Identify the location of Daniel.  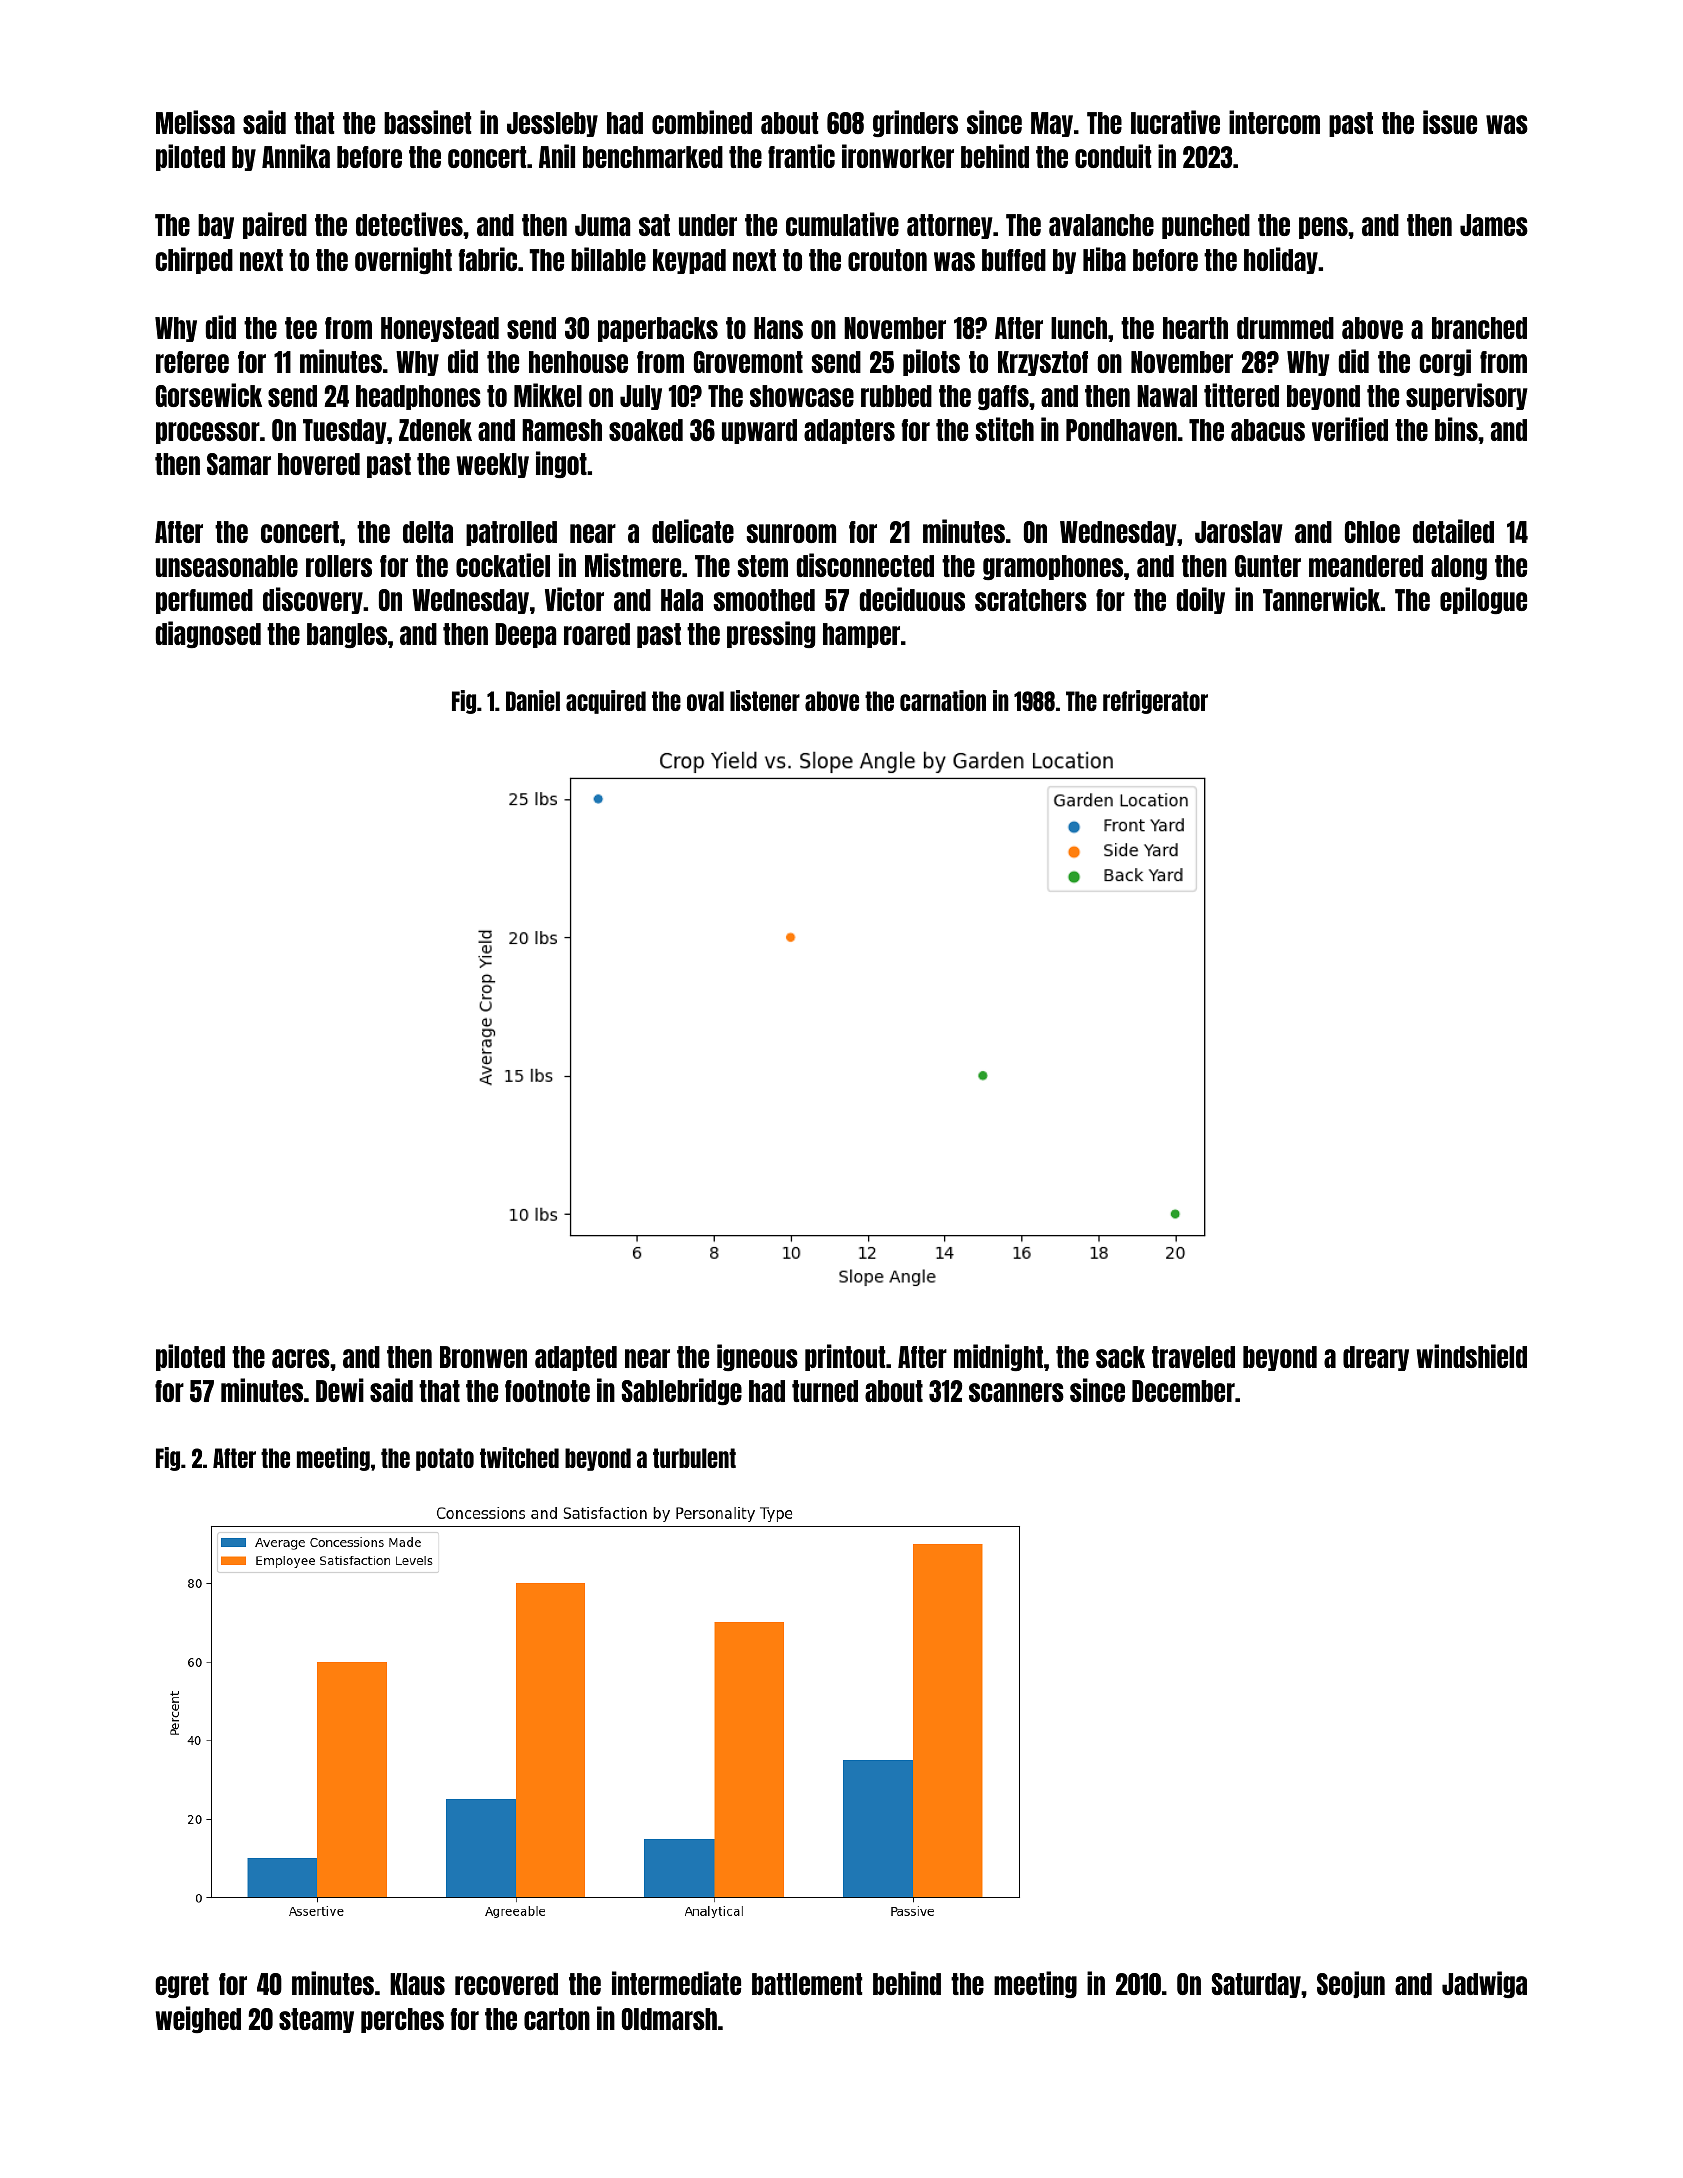
(533, 700).
